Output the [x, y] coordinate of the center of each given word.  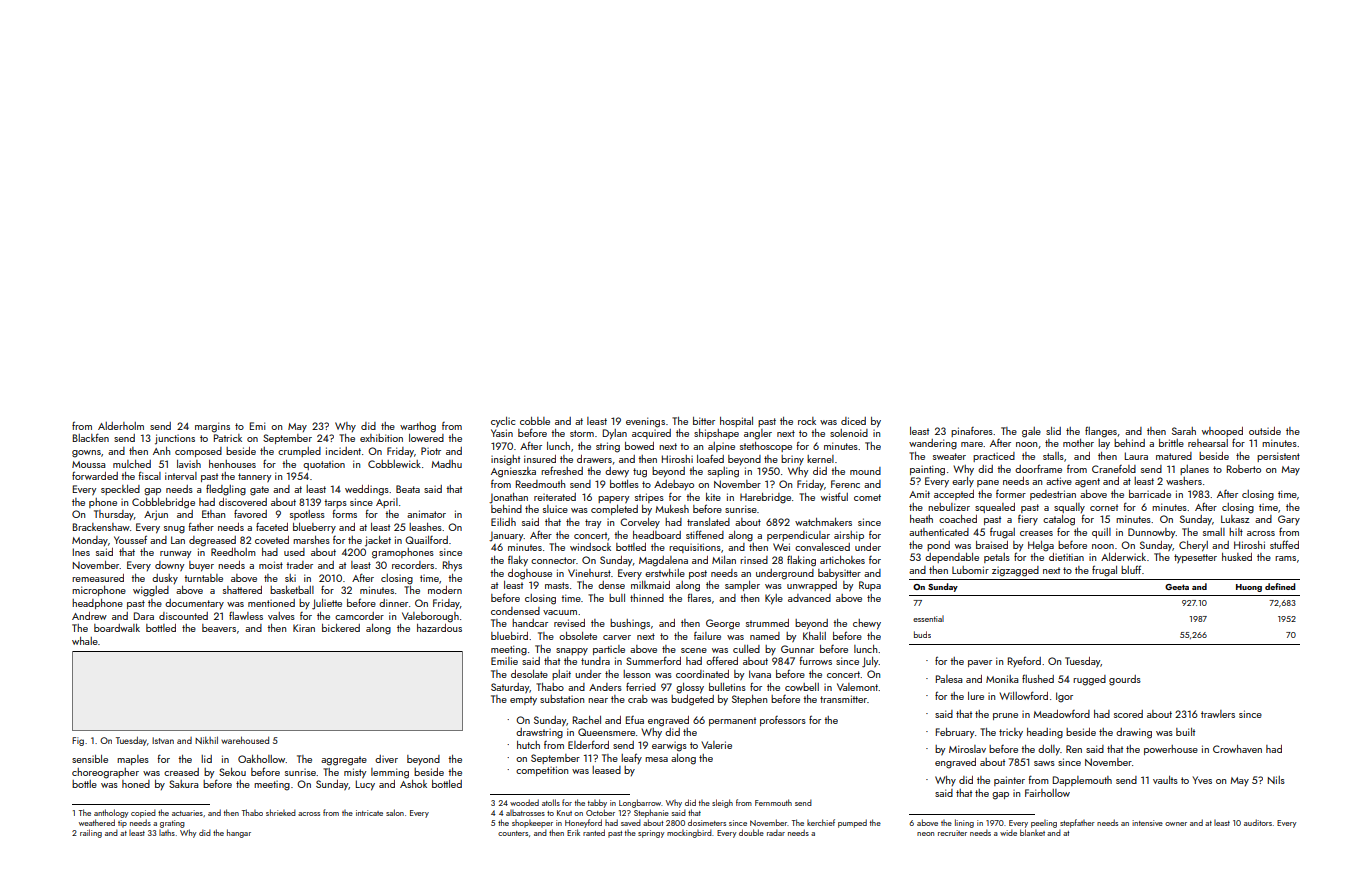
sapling [723, 472]
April [387, 503]
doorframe [1038, 468]
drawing [1134, 733]
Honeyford [583, 823]
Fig [78, 741]
